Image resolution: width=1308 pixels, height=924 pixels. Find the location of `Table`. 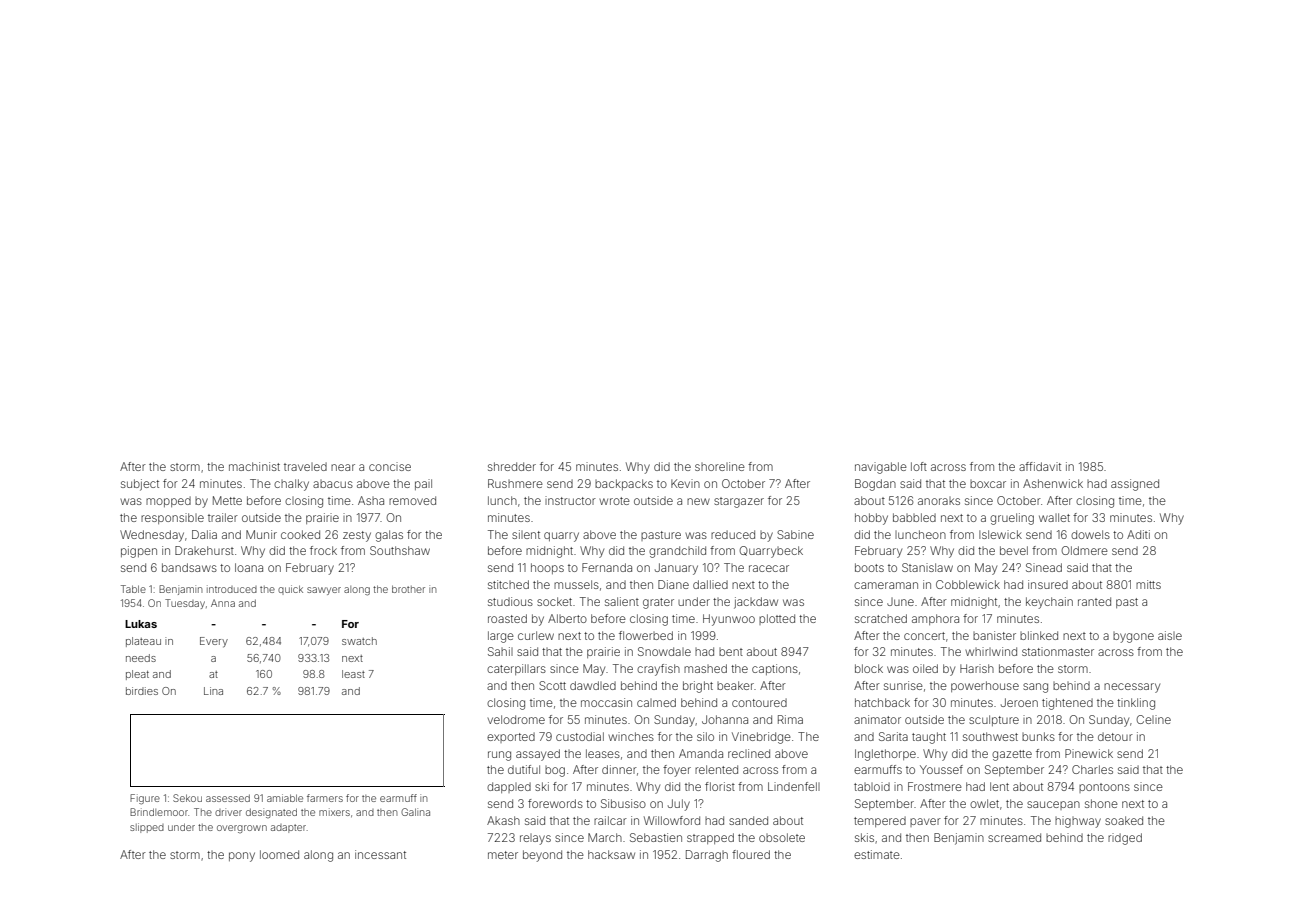

Table is located at coordinates (133, 589).
